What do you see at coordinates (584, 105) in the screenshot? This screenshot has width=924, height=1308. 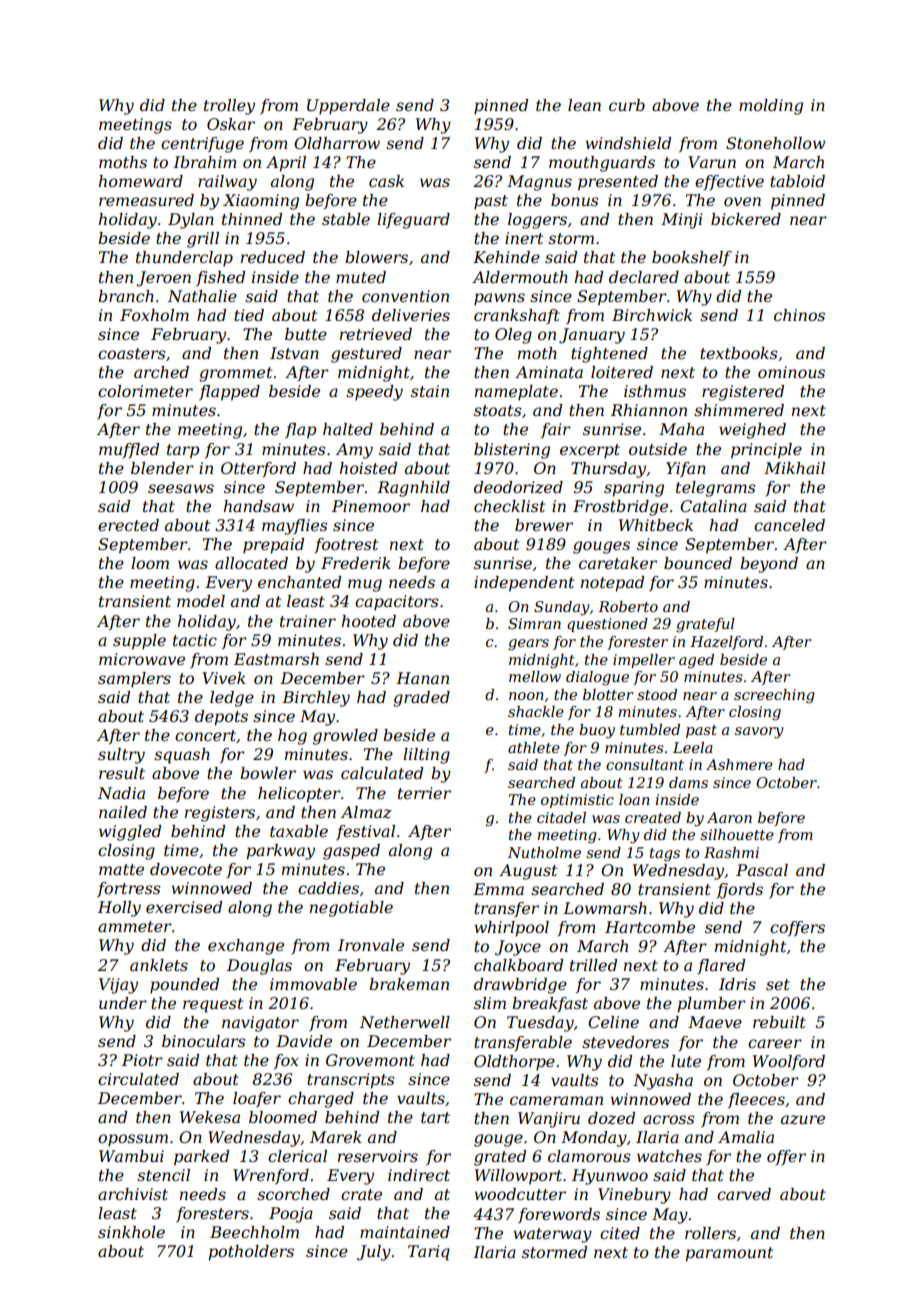 I see `lean` at bounding box center [584, 105].
